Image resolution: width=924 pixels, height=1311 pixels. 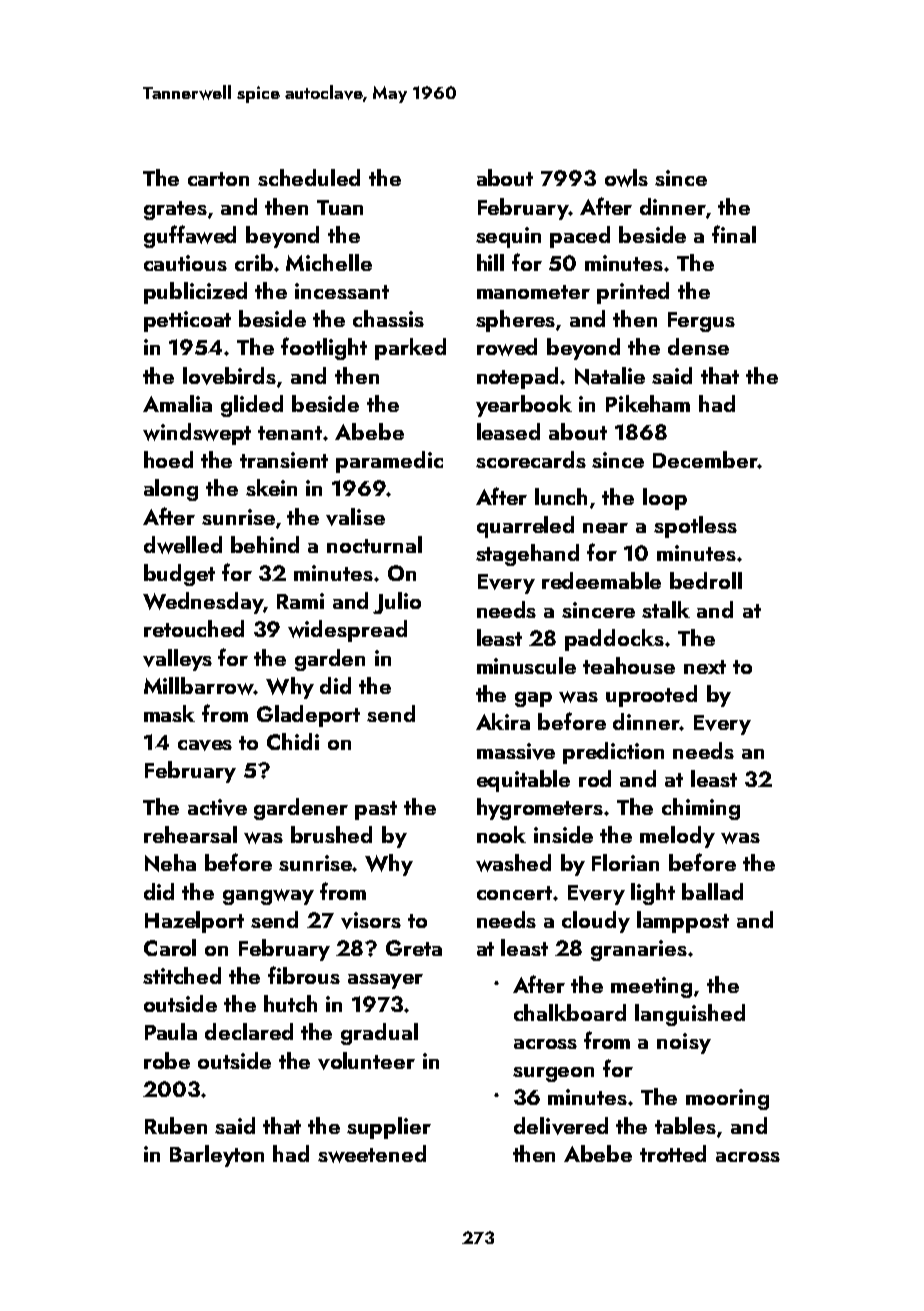 What do you see at coordinates (580, 237) in the page?
I see `paced` at bounding box center [580, 237].
